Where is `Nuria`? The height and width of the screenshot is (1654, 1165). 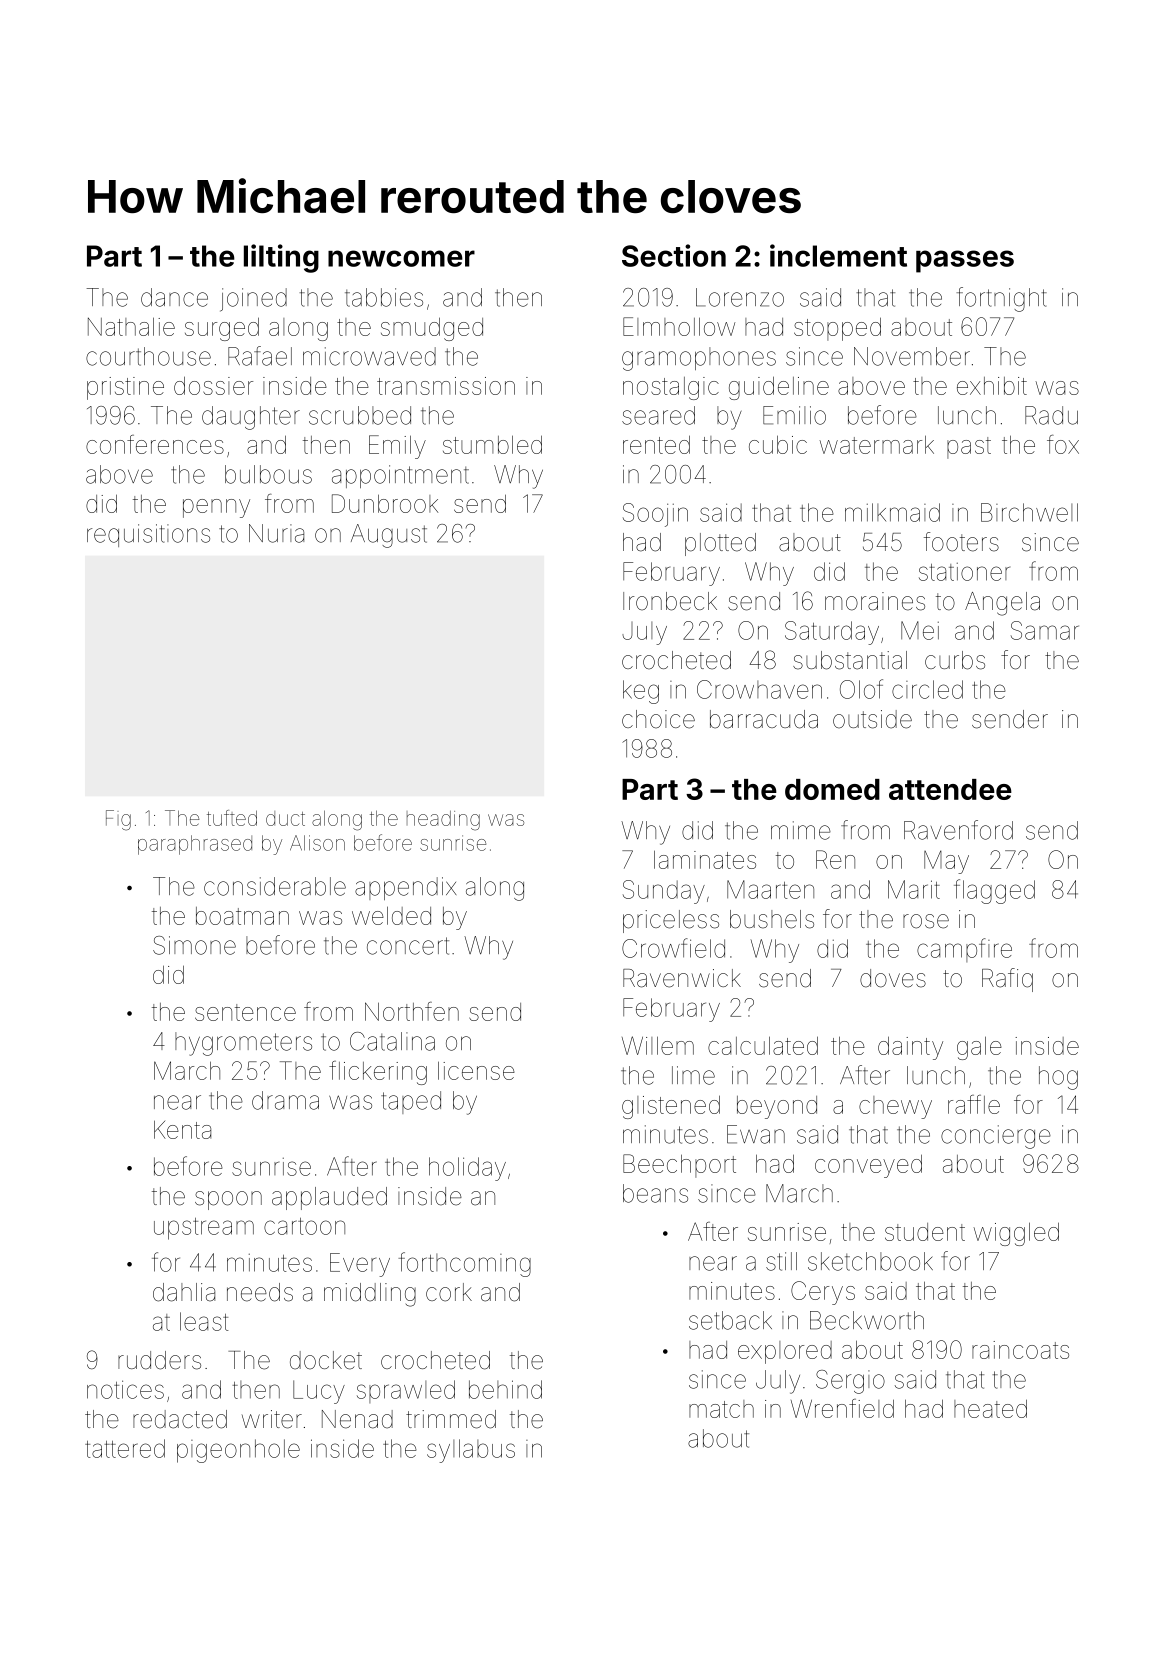
Nuria is located at coordinates (276, 533).
